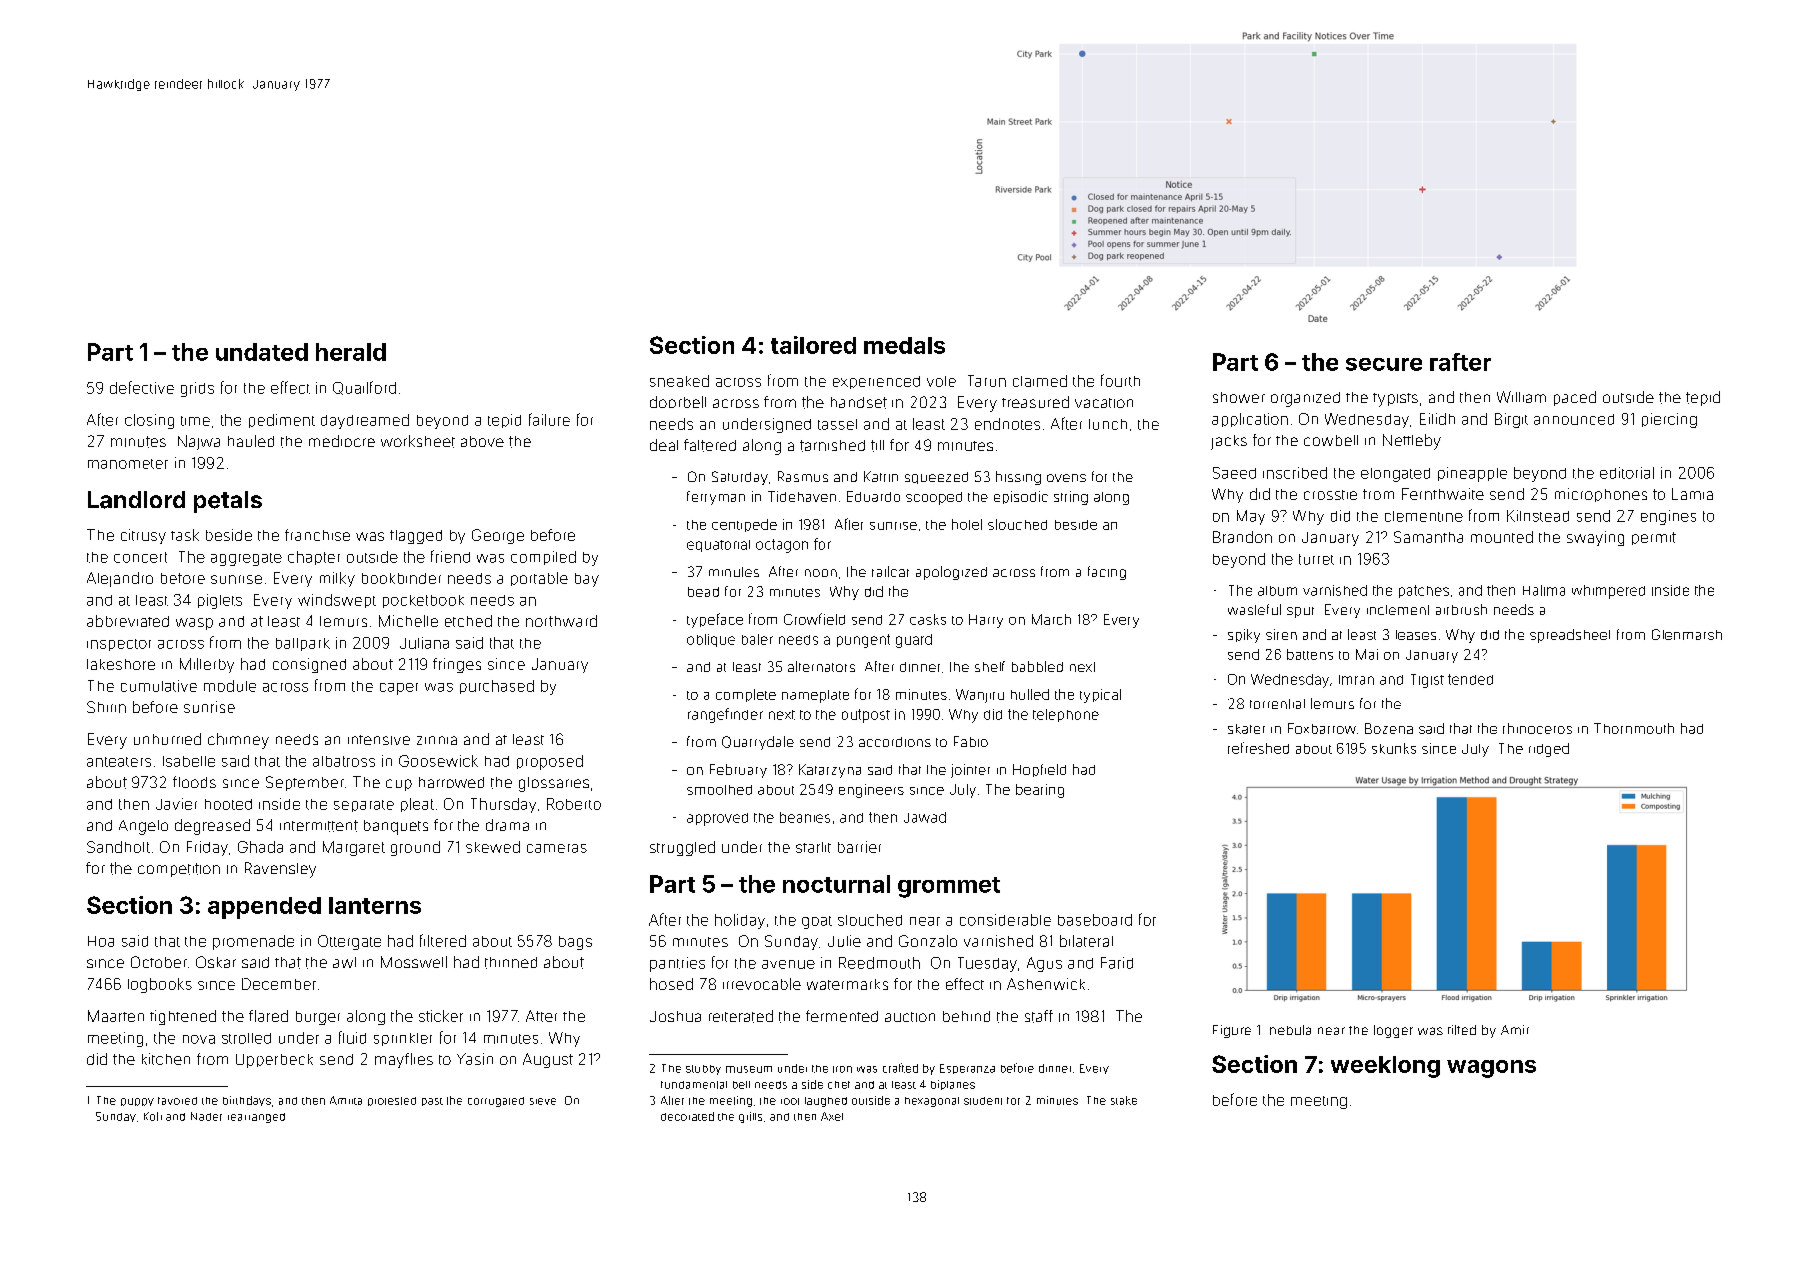 Image resolution: width=1814 pixels, height=1283 pixels. What do you see at coordinates (392, 1101) in the screenshot?
I see `protested` at bounding box center [392, 1101].
